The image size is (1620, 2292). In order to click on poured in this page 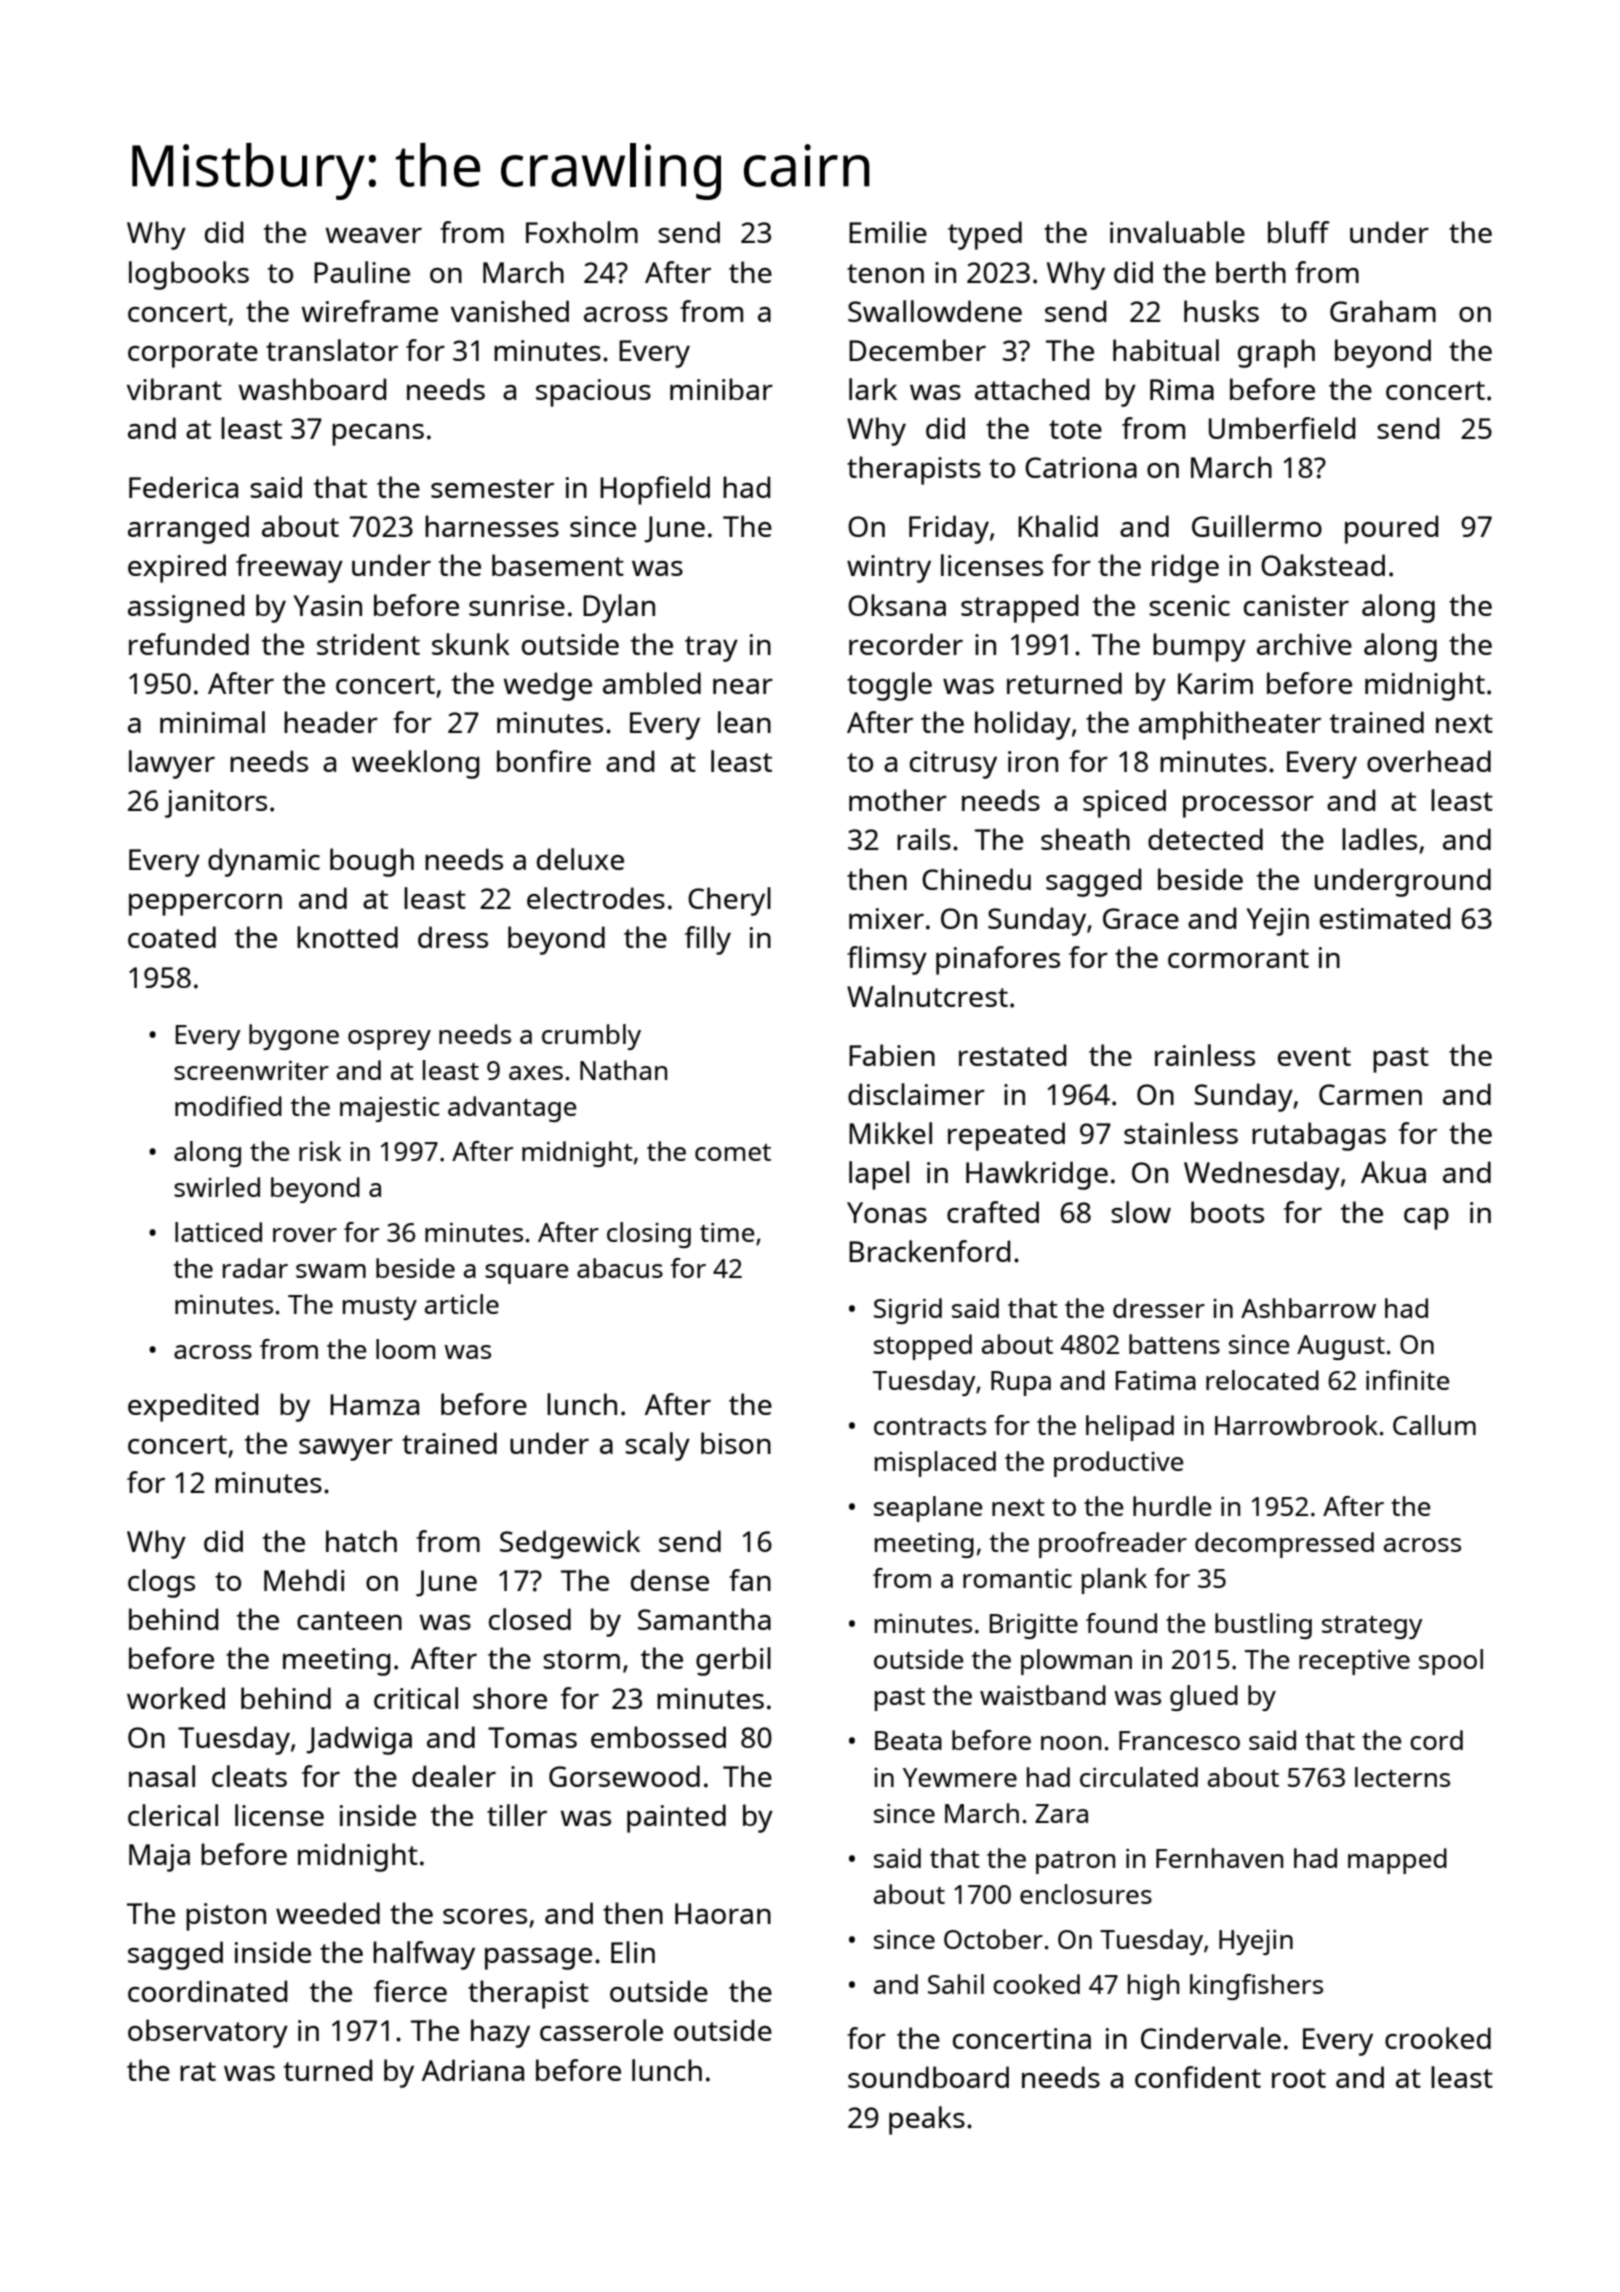, I will do `click(1391, 529)`.
